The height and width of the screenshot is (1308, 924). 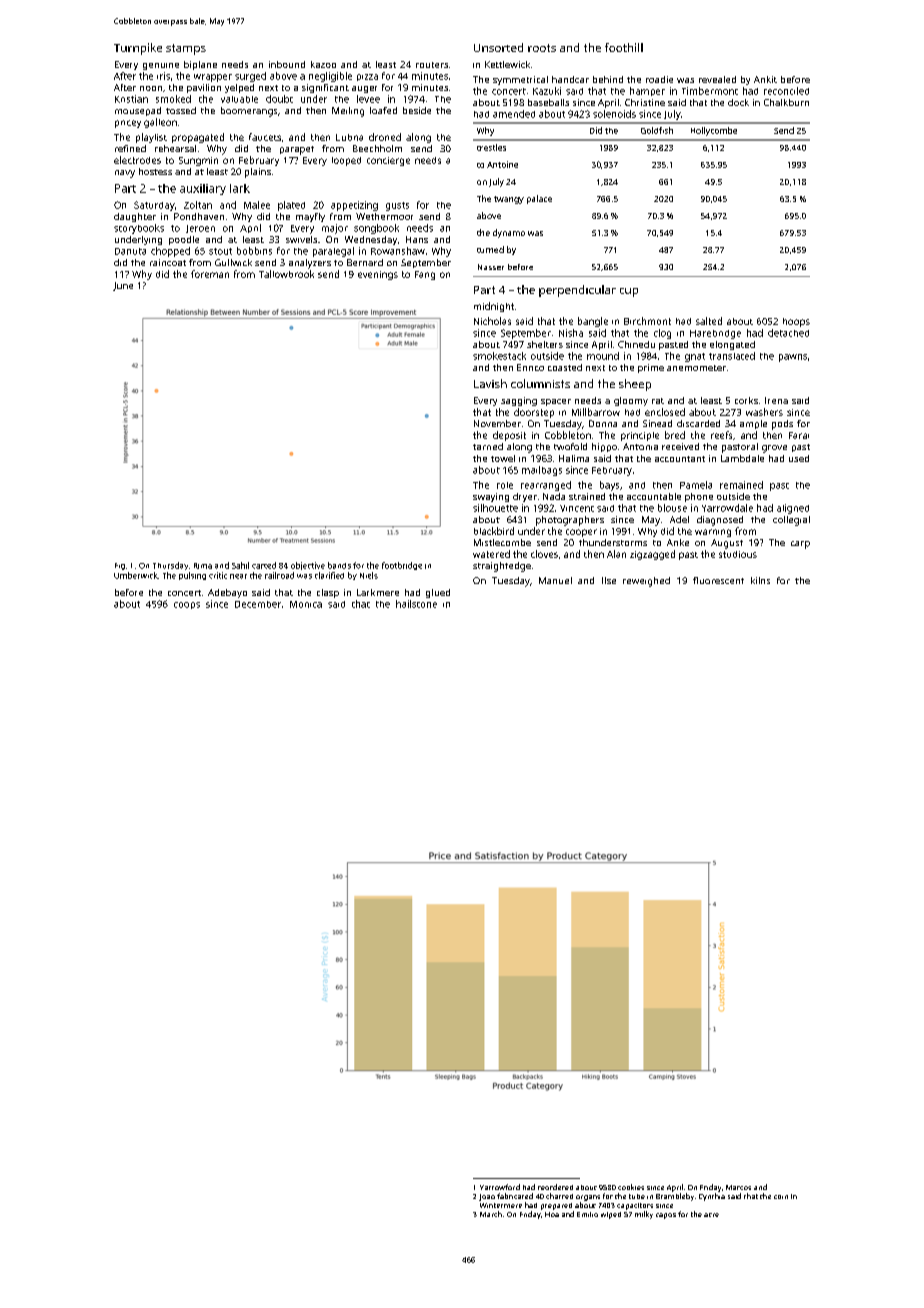 I want to click on hostess, so click(x=155, y=171).
